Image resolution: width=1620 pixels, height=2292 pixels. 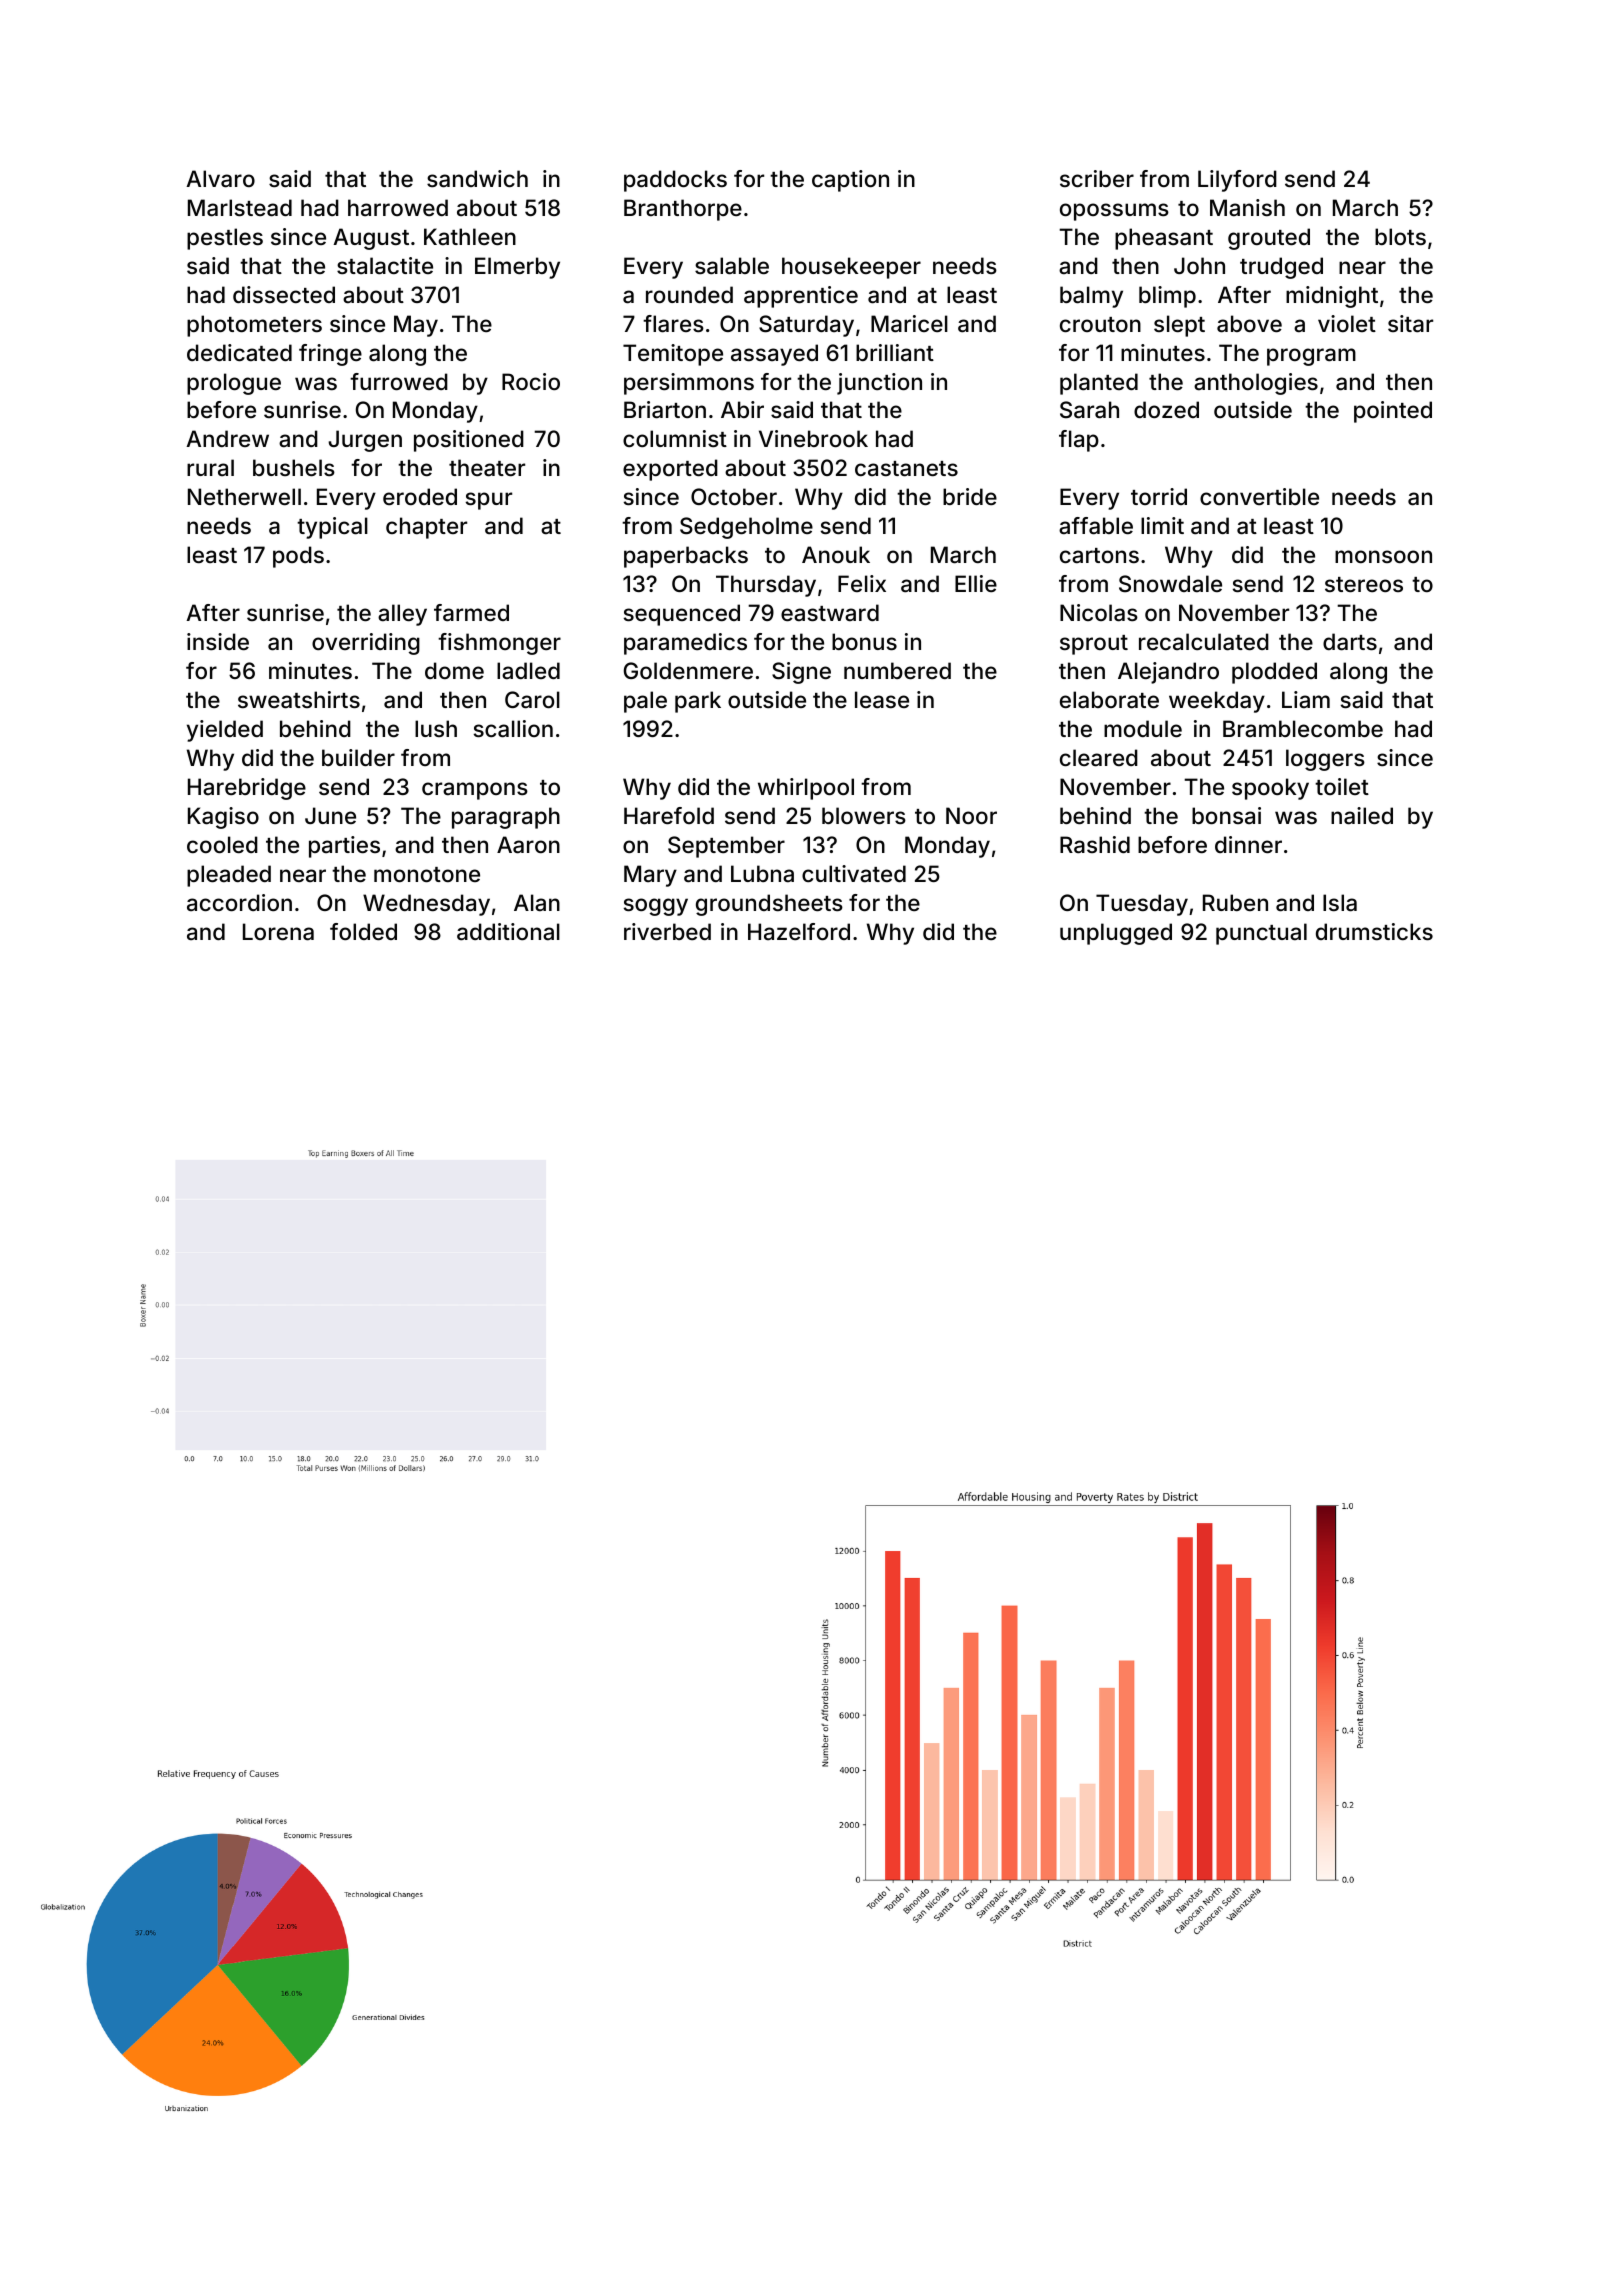 What do you see at coordinates (882, 700) in the screenshot?
I see `lease` at bounding box center [882, 700].
